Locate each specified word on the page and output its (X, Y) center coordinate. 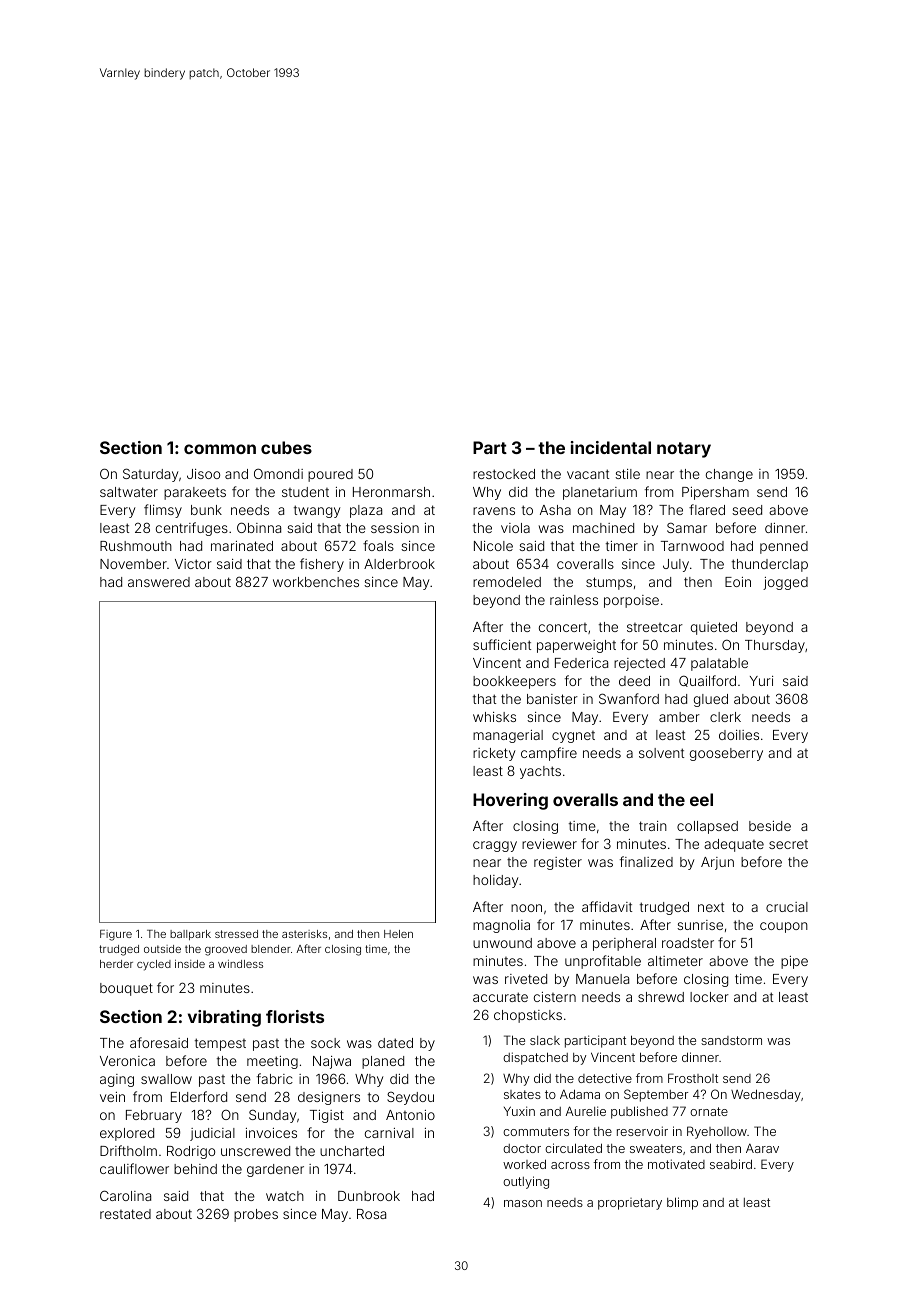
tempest (220, 1044)
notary (684, 450)
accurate (500, 997)
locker (709, 997)
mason (523, 1203)
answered (159, 582)
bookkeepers (514, 682)
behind (195, 1169)
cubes (286, 447)
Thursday (775, 646)
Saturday (150, 475)
